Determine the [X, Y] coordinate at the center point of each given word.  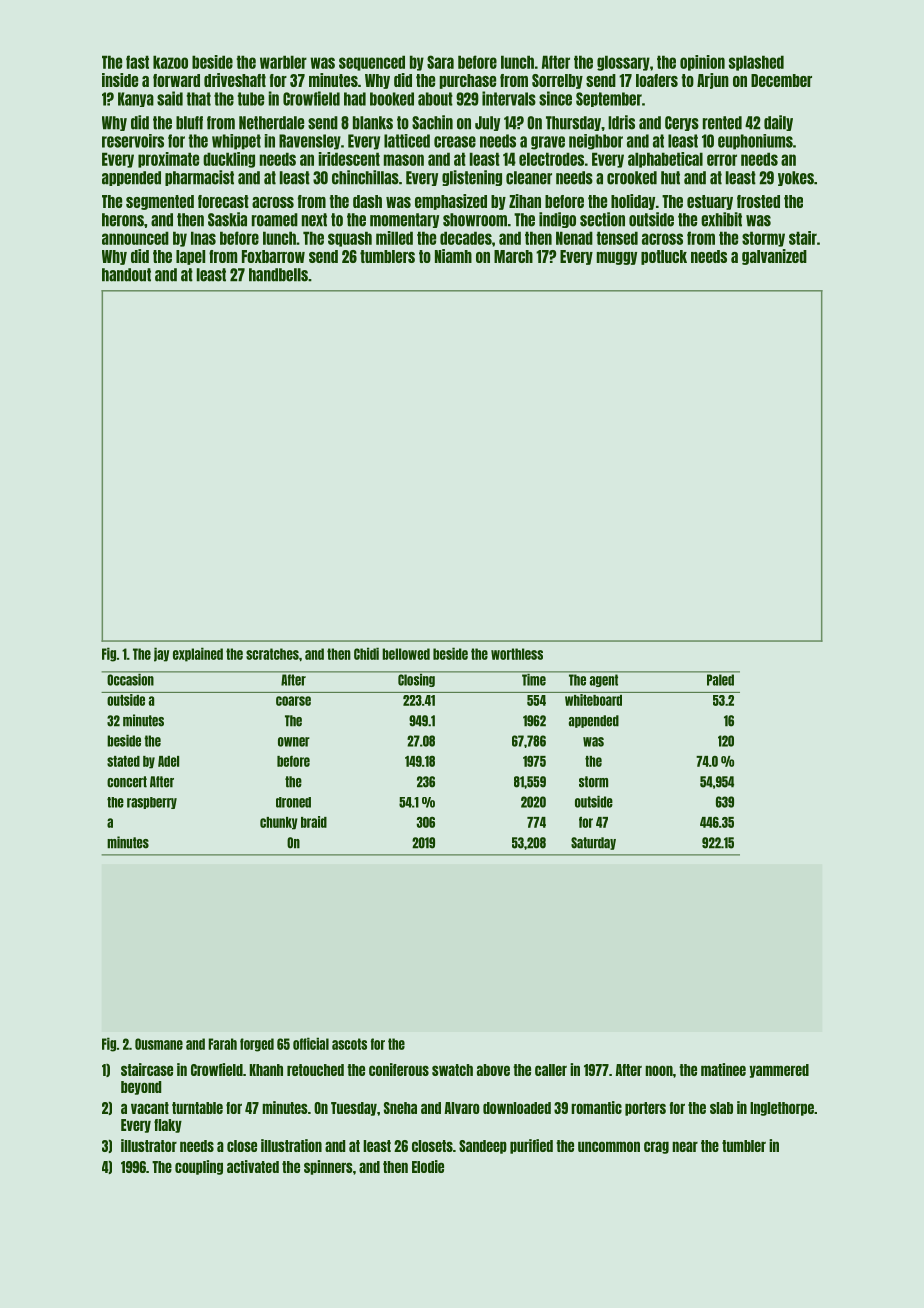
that [198, 99]
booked [392, 99]
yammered [779, 1071]
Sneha [400, 1108]
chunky [279, 823]
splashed [756, 63]
